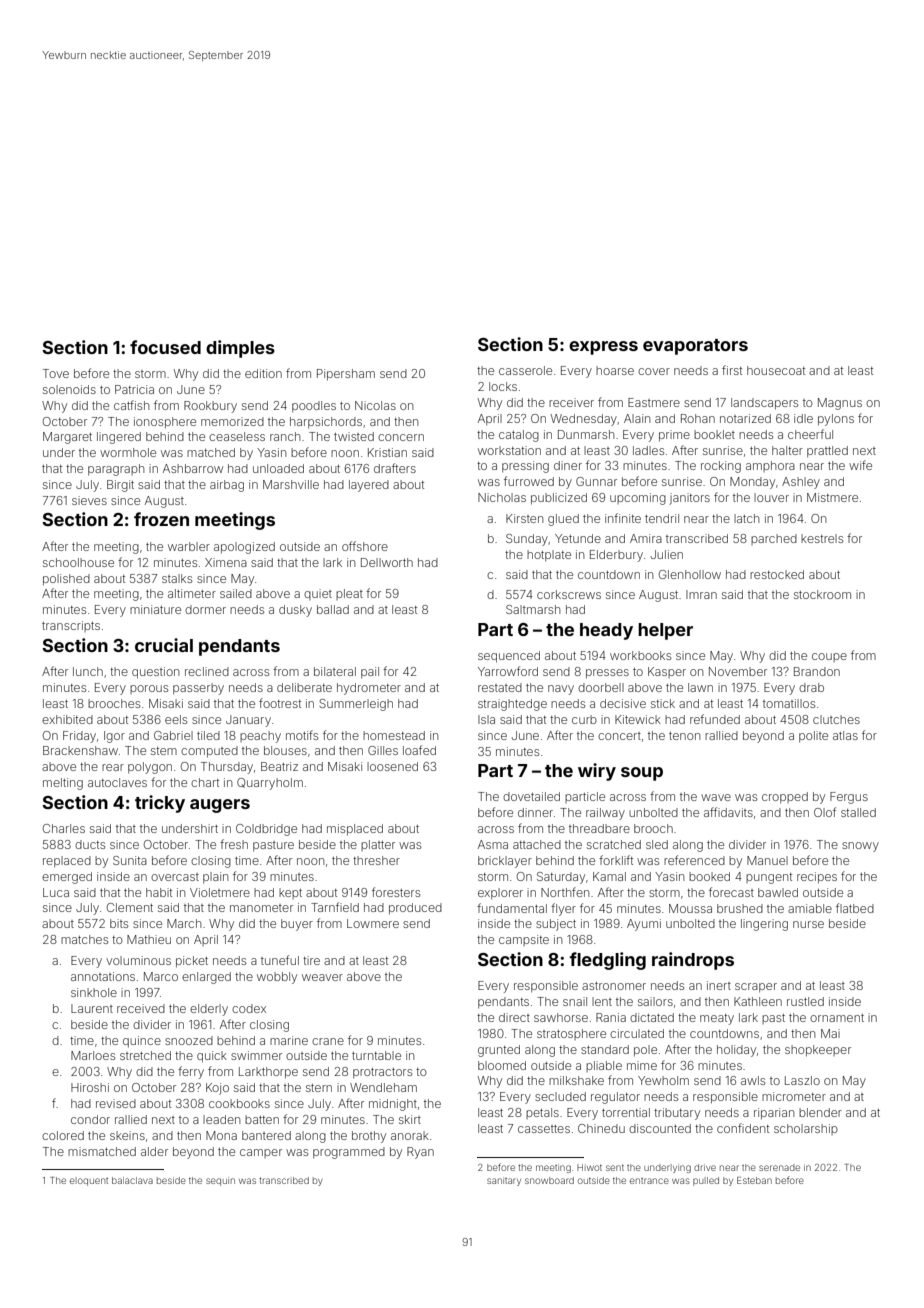 The height and width of the page is (1308, 924). Describe the element at coordinates (335, 671) in the page. I see `bilateral` at that location.
